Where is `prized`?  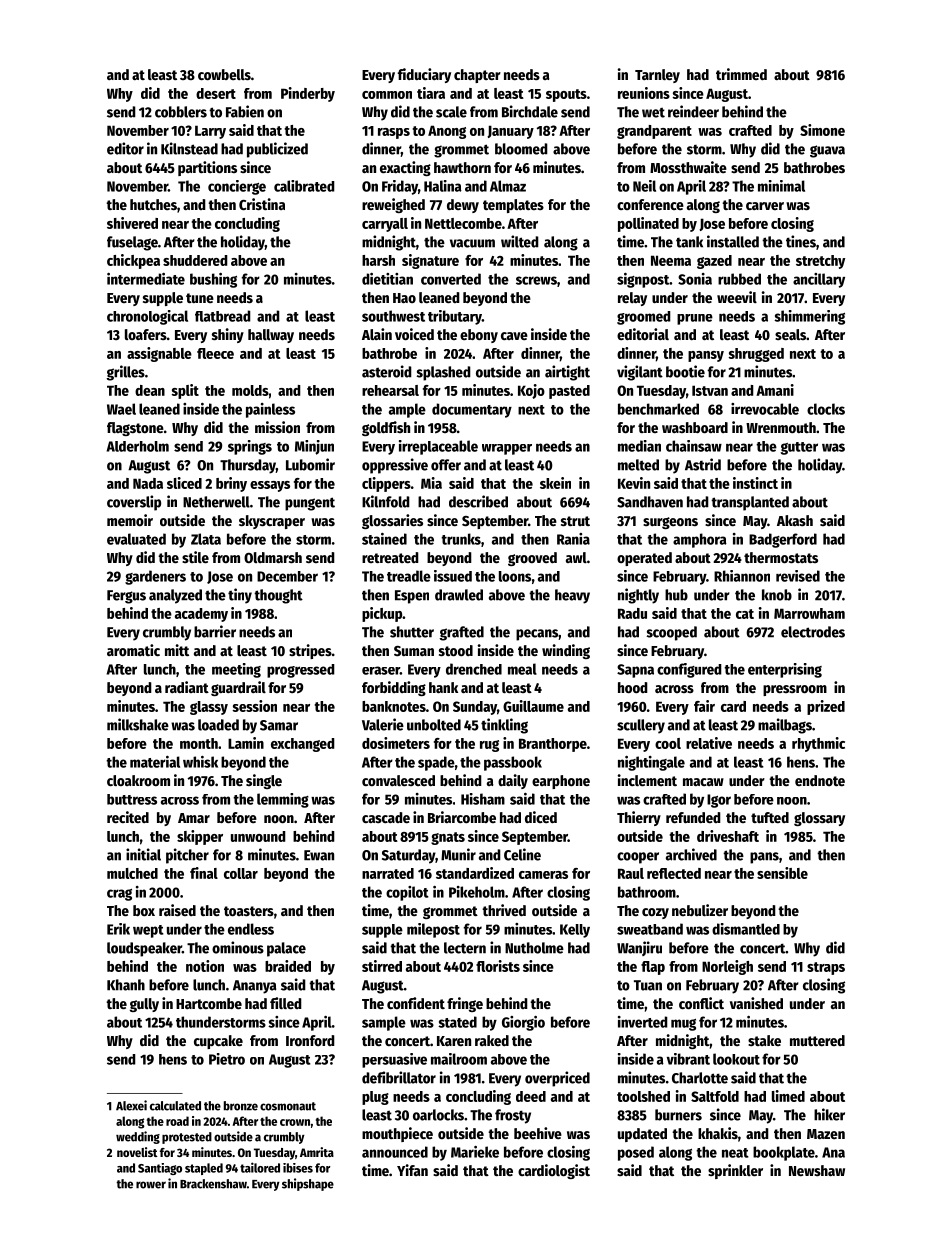
prized is located at coordinates (826, 707).
